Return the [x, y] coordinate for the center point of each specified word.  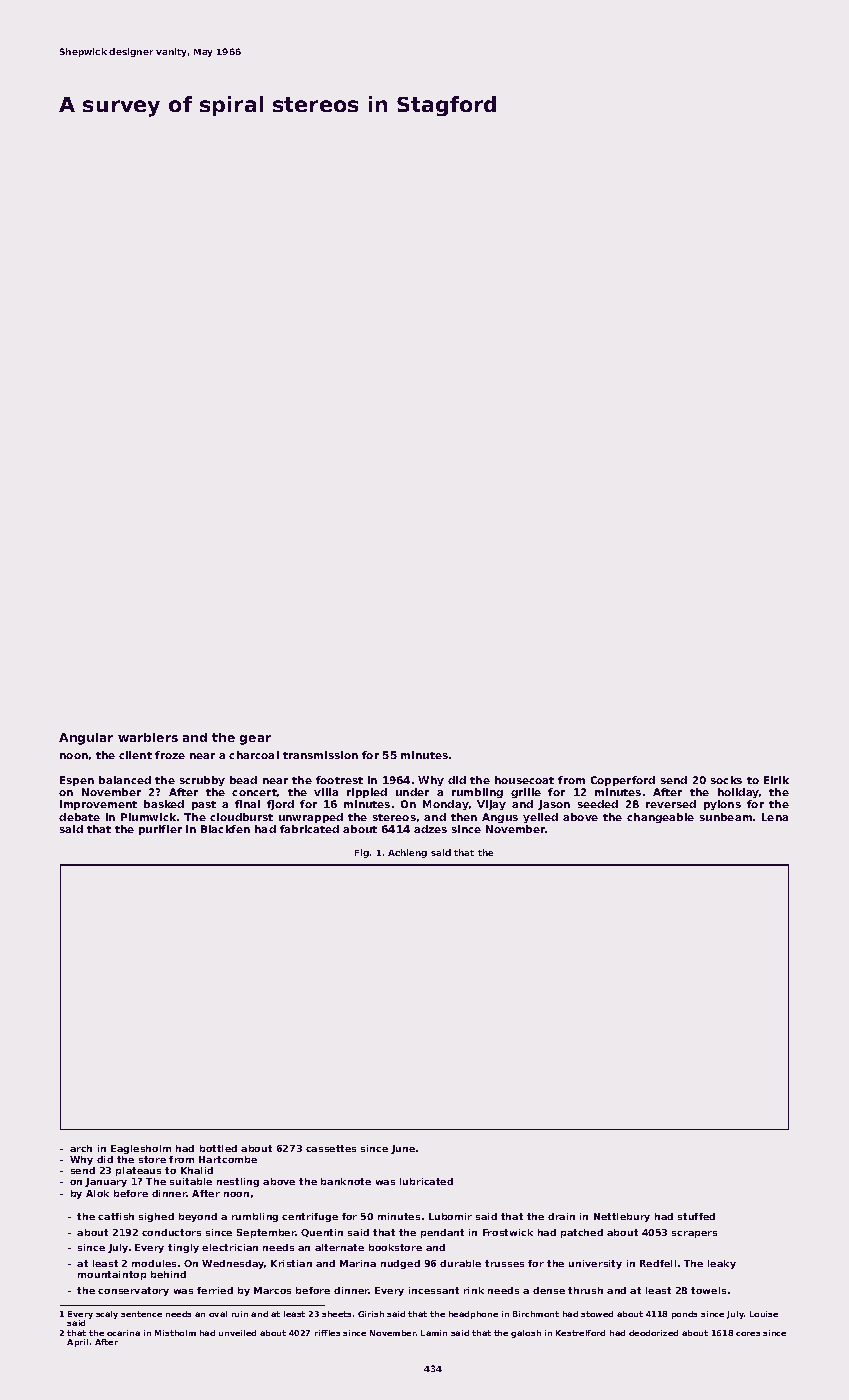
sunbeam [726, 817]
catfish [116, 1216]
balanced [125, 780]
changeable [660, 818]
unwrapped [311, 818]
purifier [160, 830]
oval [218, 1314]
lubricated [426, 1181]
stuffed [696, 1216]
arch [81, 1148]
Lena [775, 817]
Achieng [407, 853]
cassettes [331, 1148]
